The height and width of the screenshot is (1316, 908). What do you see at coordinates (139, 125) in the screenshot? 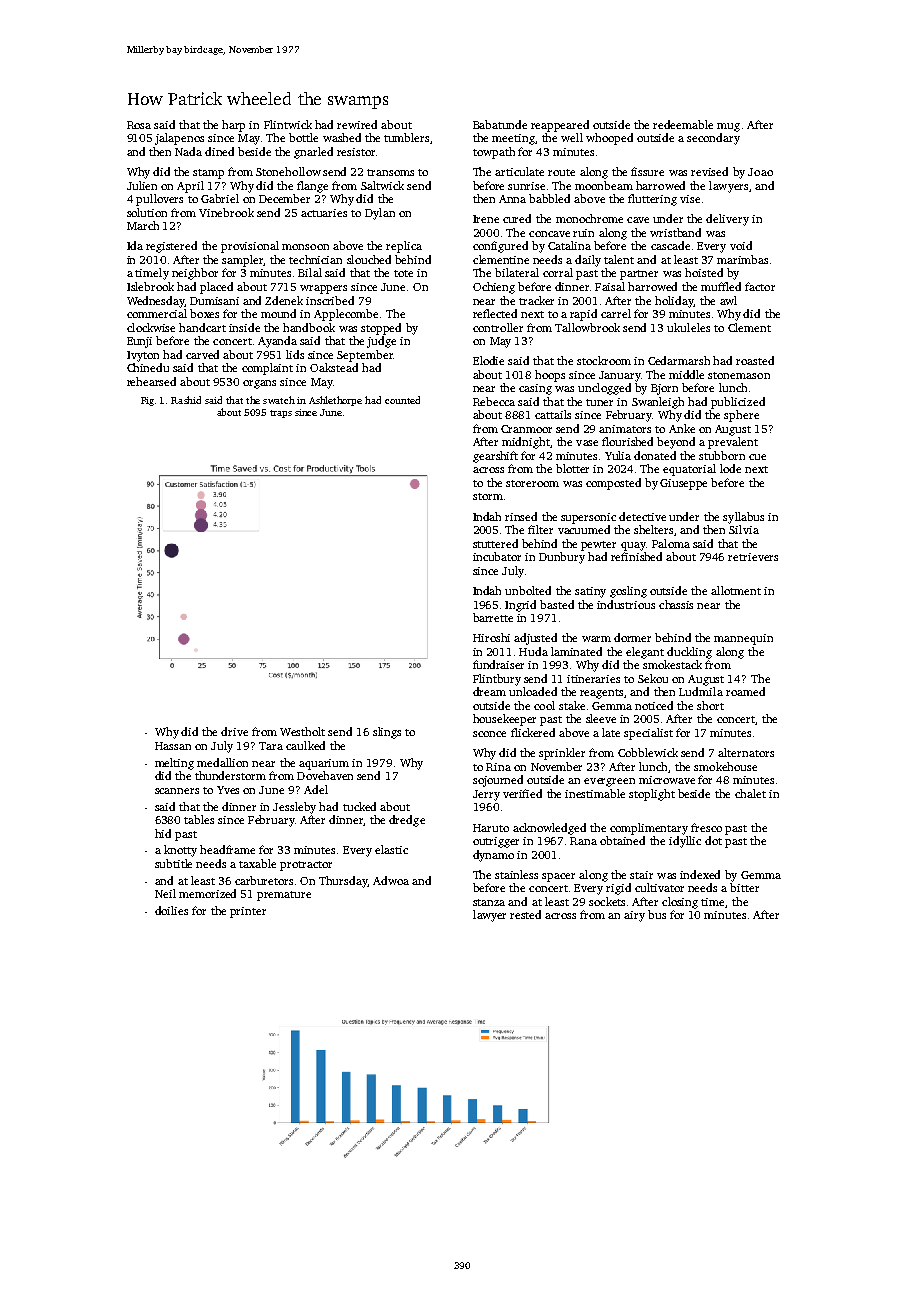
I see `Rosa` at bounding box center [139, 125].
